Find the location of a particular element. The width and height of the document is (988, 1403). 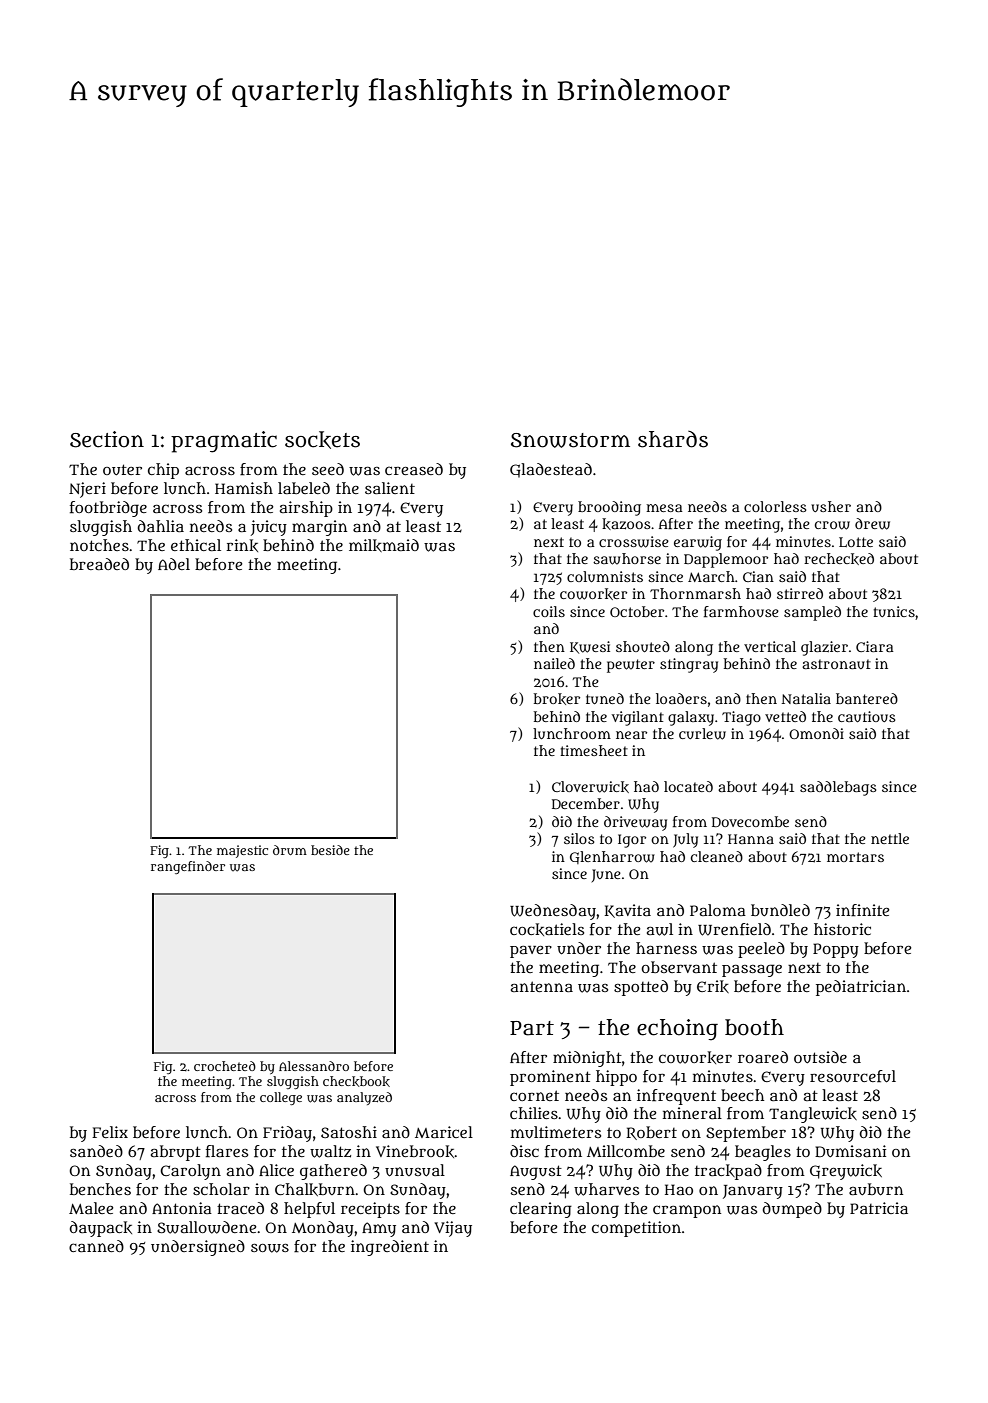

Dapplemoor is located at coordinates (726, 560).
